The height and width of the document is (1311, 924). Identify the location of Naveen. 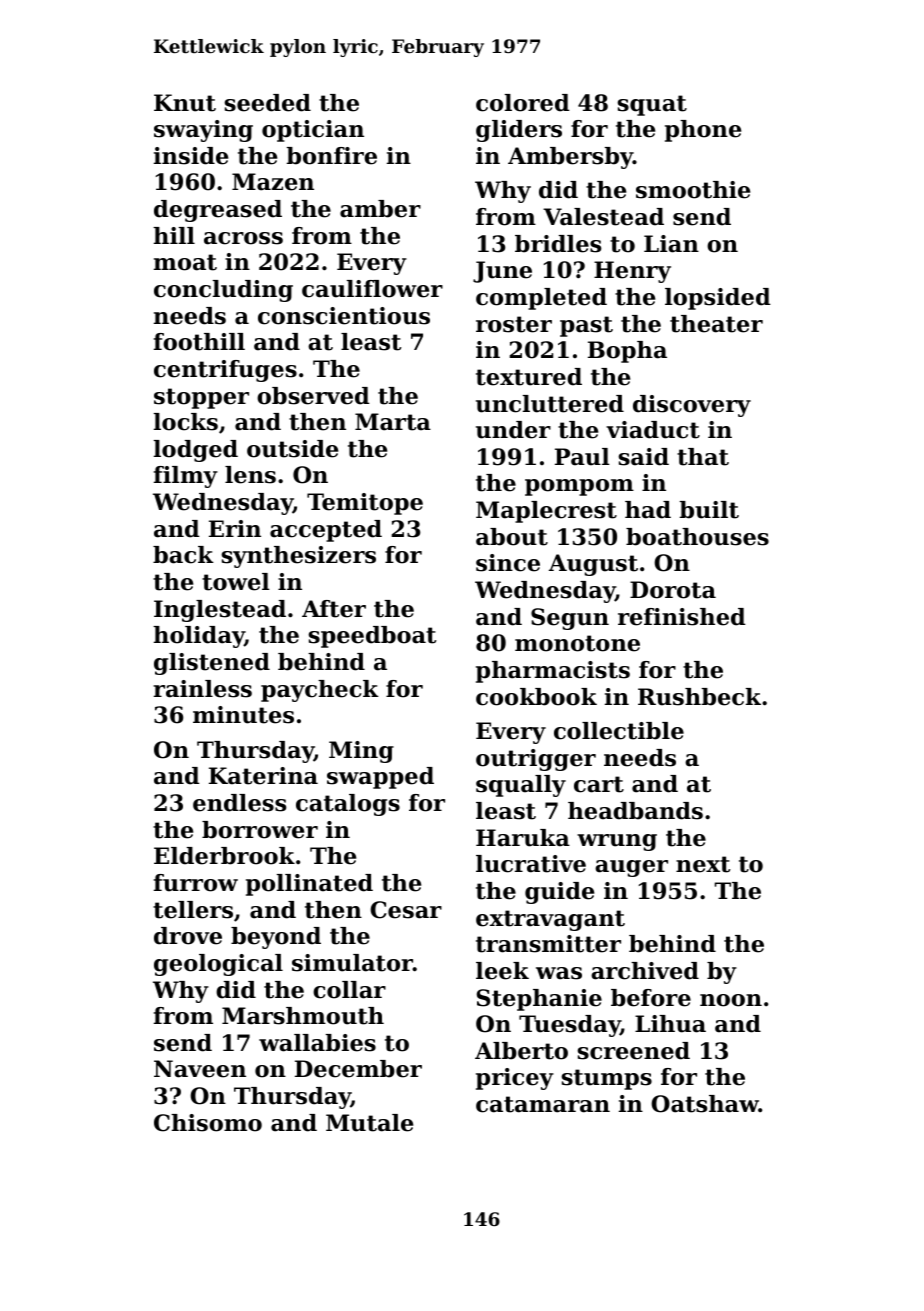
(200, 1069).
